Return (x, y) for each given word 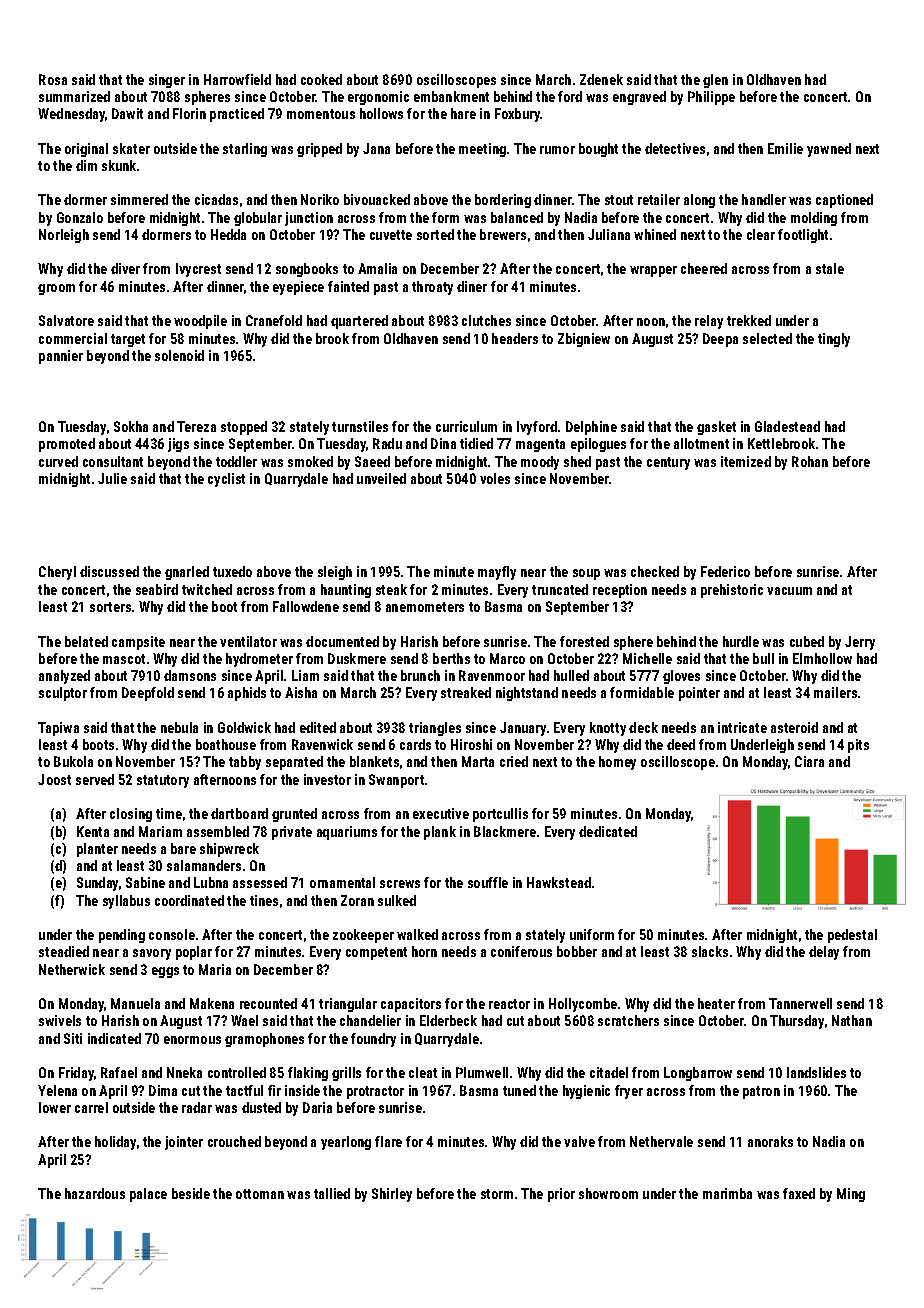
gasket (716, 428)
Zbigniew (584, 340)
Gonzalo (80, 217)
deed (681, 744)
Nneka (184, 1072)
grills (346, 1074)
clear (761, 234)
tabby (245, 763)
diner (472, 286)
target (128, 340)
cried (514, 761)
